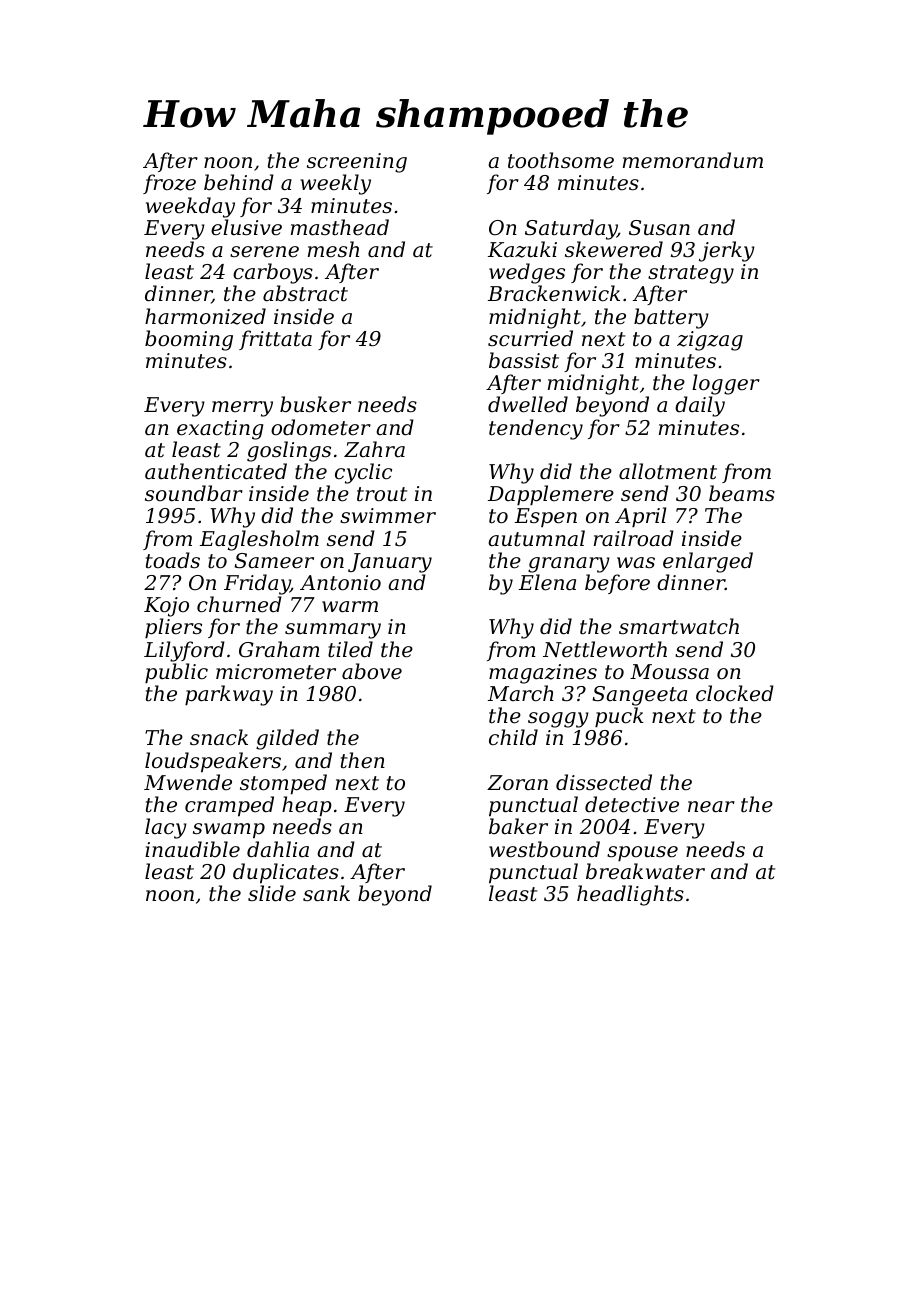  I want to click on Graham, so click(279, 649).
